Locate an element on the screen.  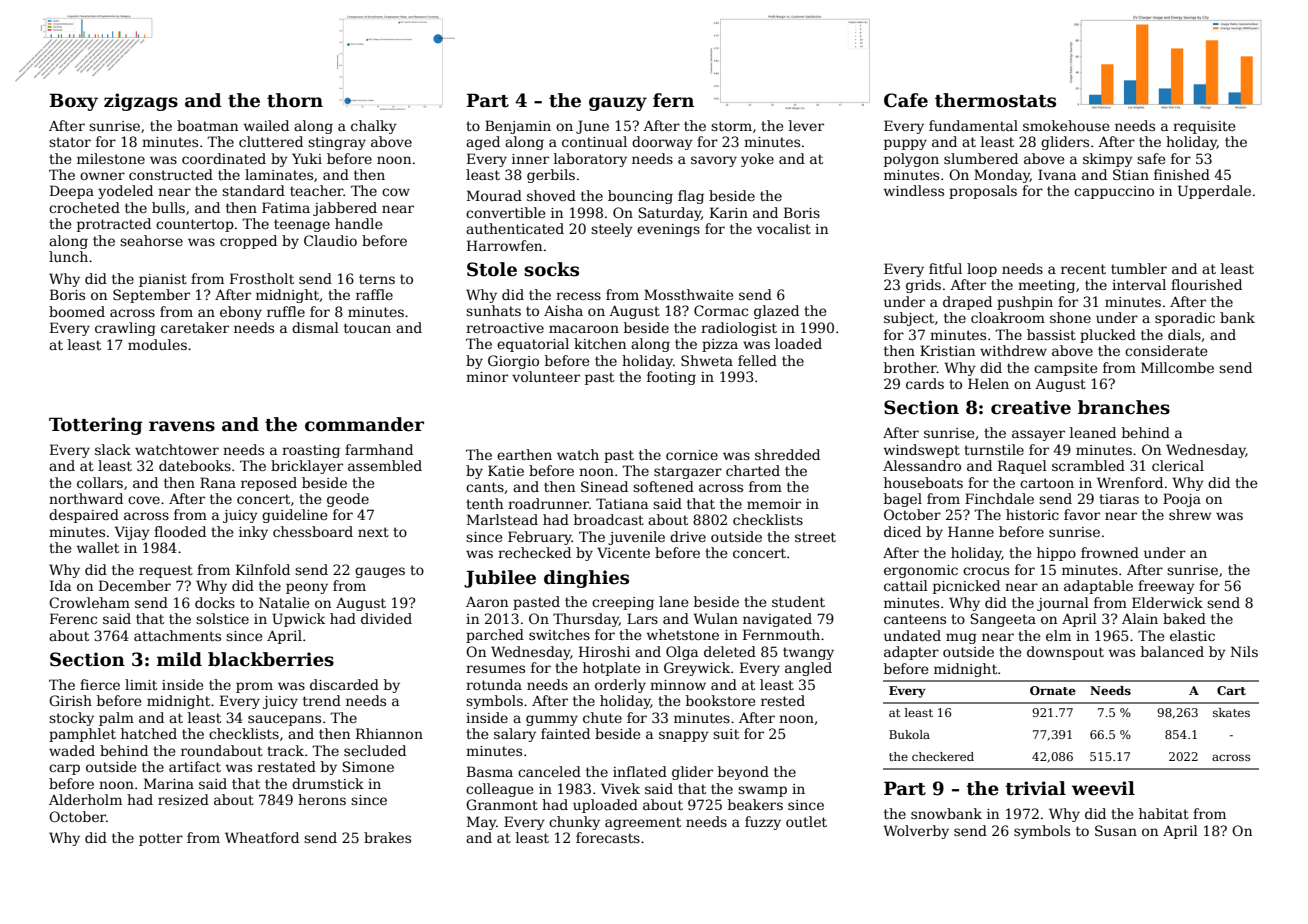
thermostats is located at coordinates (995, 100).
